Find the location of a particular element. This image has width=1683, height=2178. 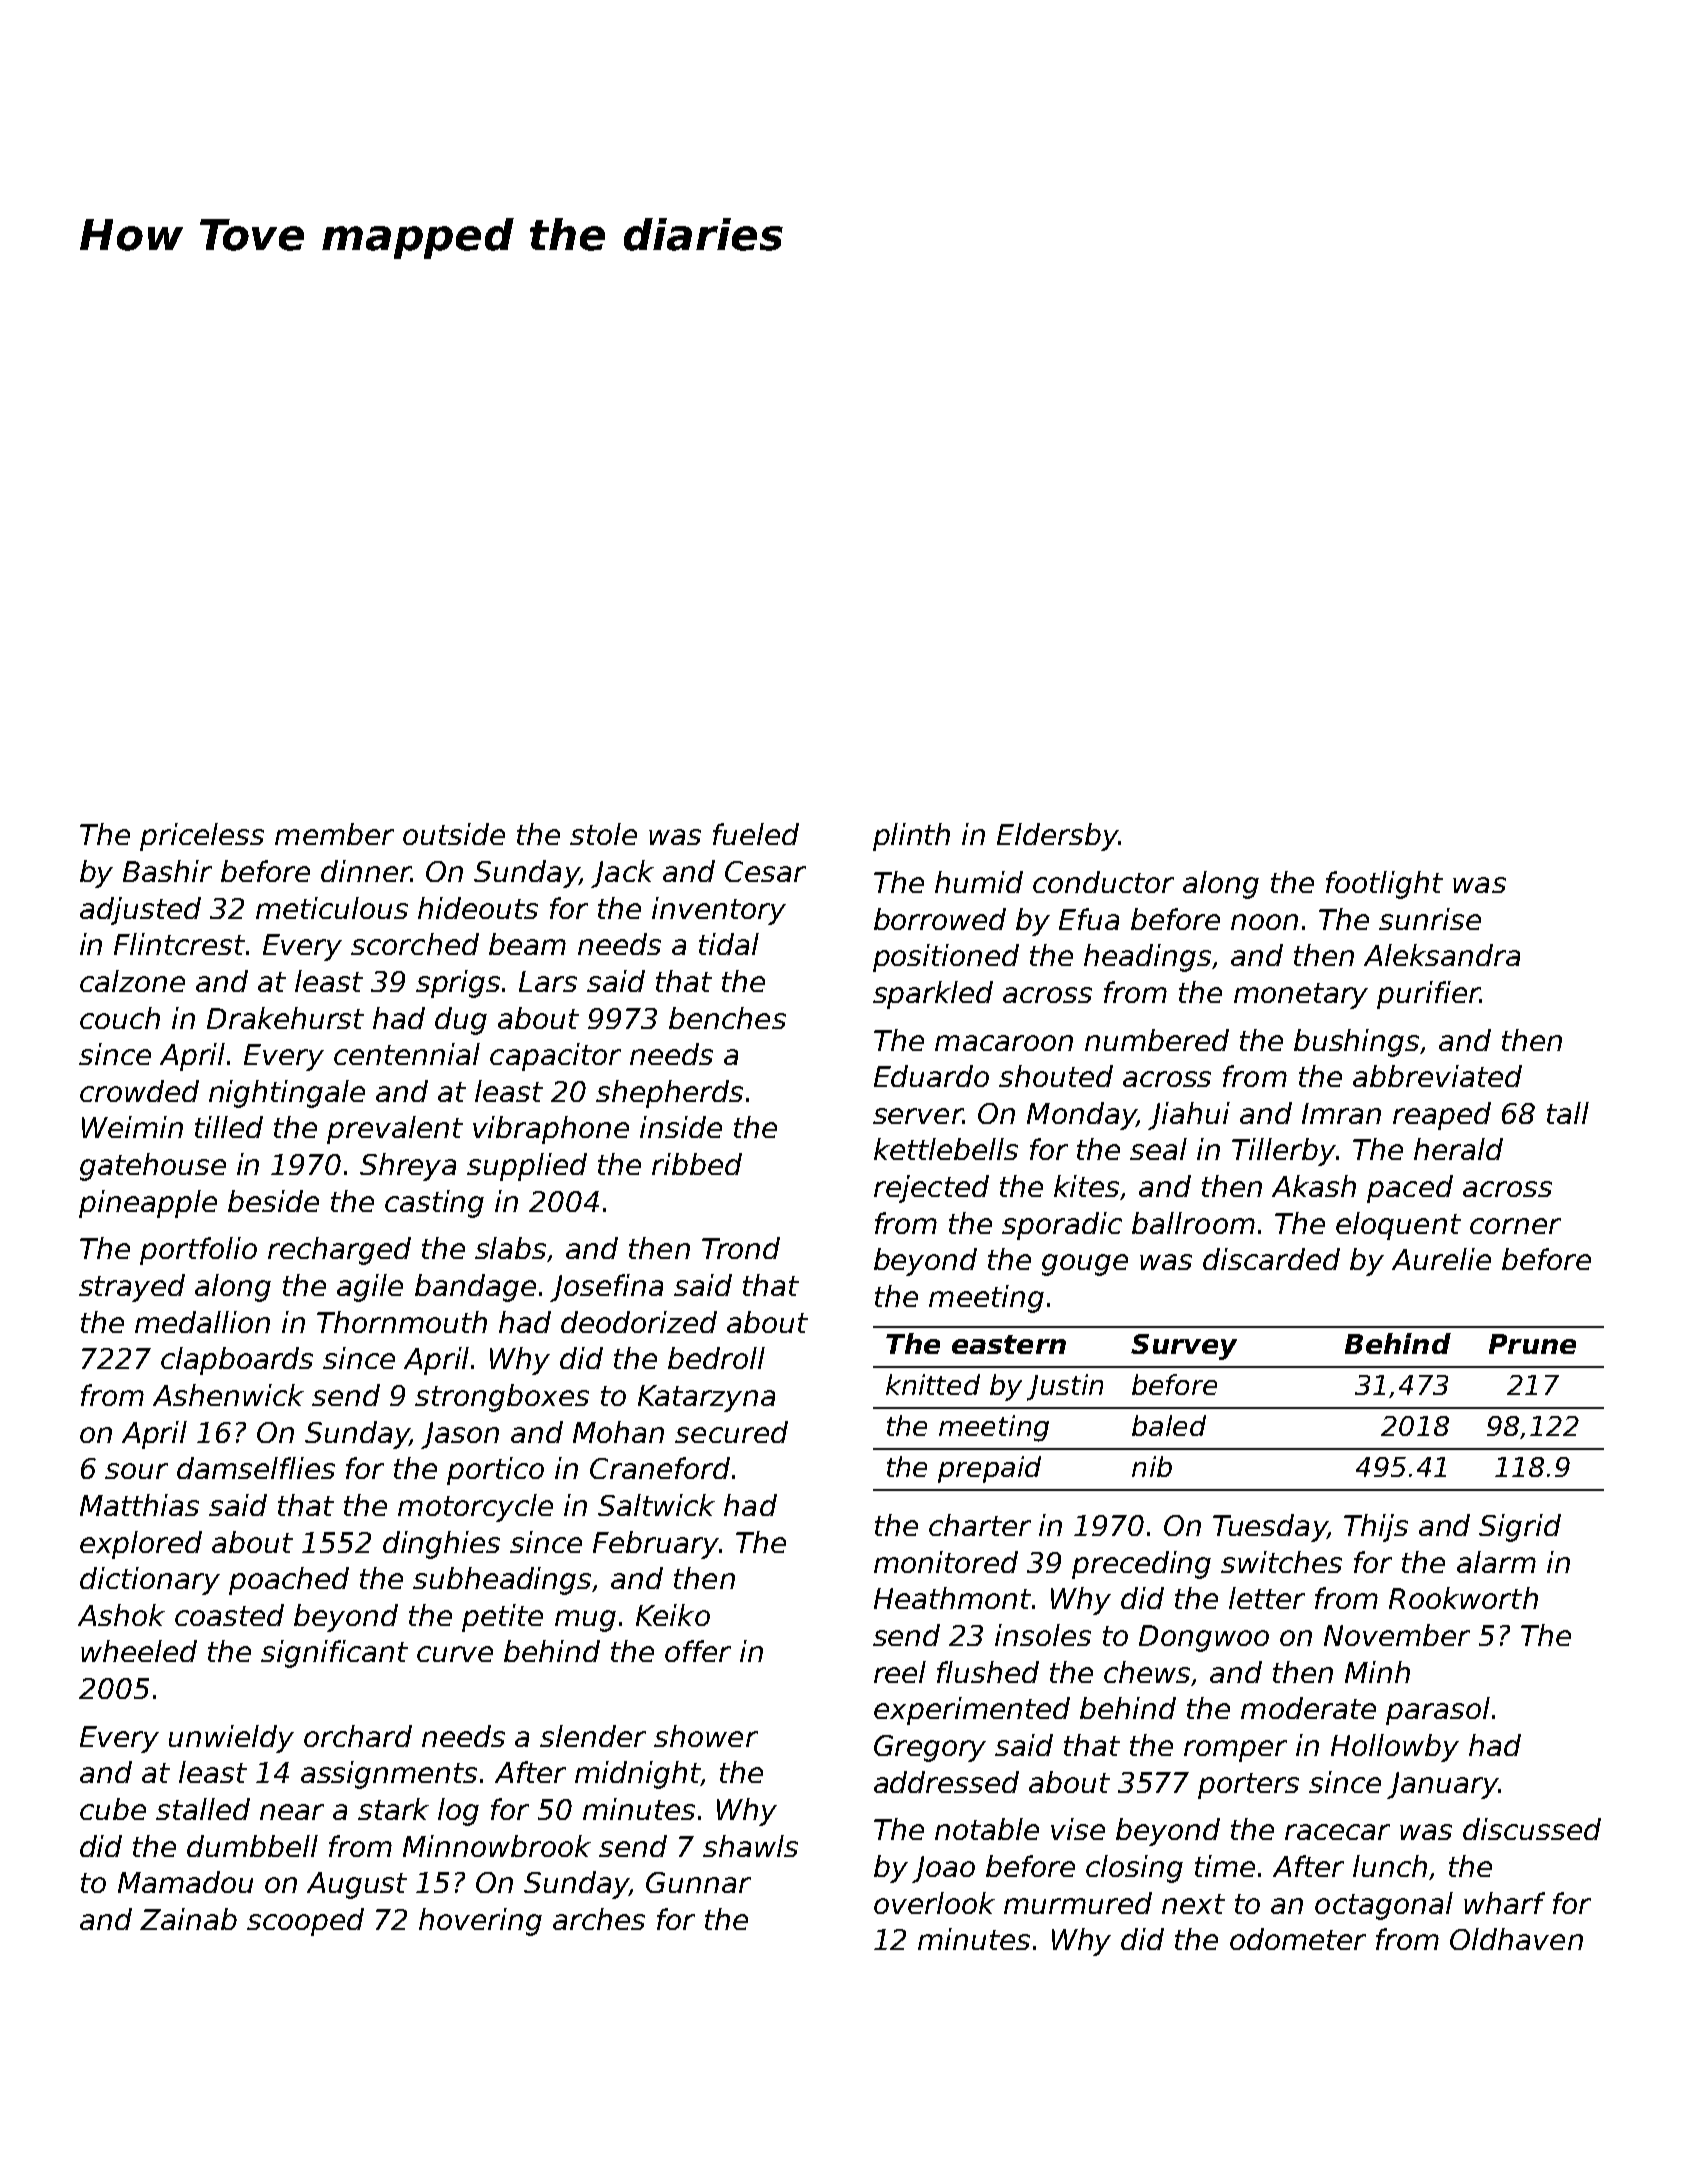

odometer is located at coordinates (1298, 1939).
